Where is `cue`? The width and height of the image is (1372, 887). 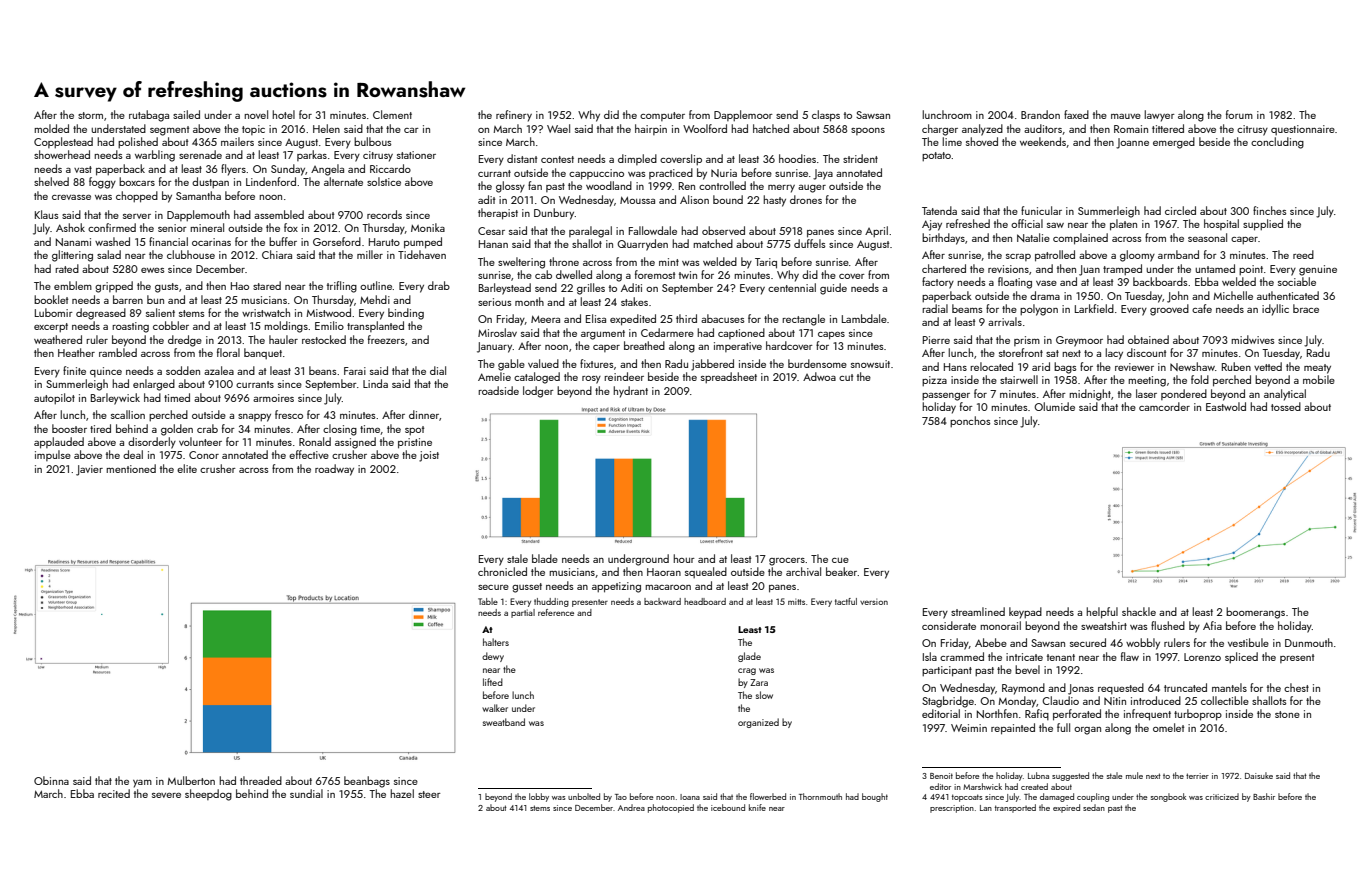
cue is located at coordinates (840, 560).
